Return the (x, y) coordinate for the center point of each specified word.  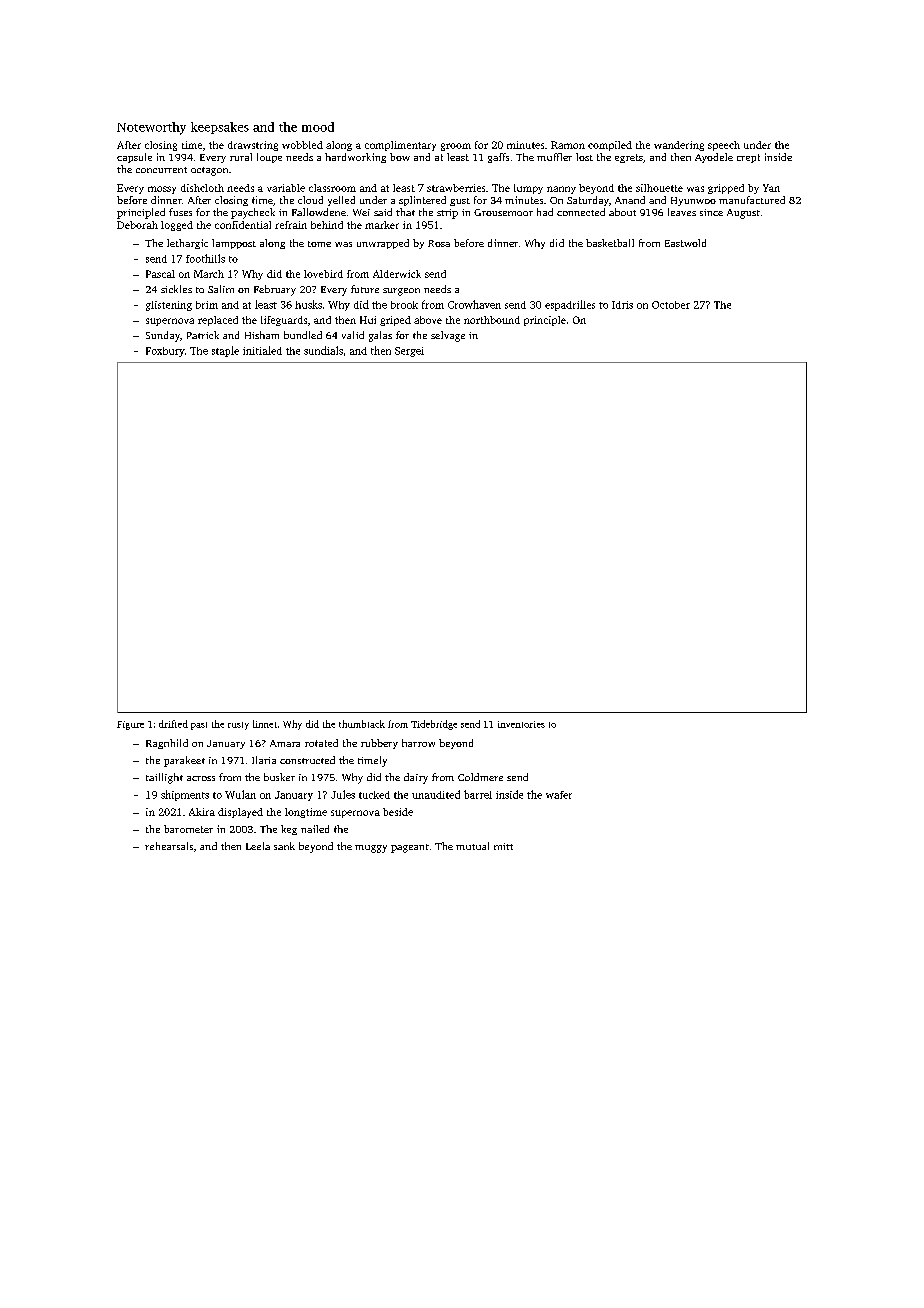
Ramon (568, 145)
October (671, 305)
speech (724, 146)
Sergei (409, 352)
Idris (622, 305)
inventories (521, 724)
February (275, 290)
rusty (238, 726)
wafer (559, 795)
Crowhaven (474, 304)
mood (318, 127)
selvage (448, 336)
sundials (323, 350)
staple (225, 351)
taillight (164, 778)
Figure (130, 725)
